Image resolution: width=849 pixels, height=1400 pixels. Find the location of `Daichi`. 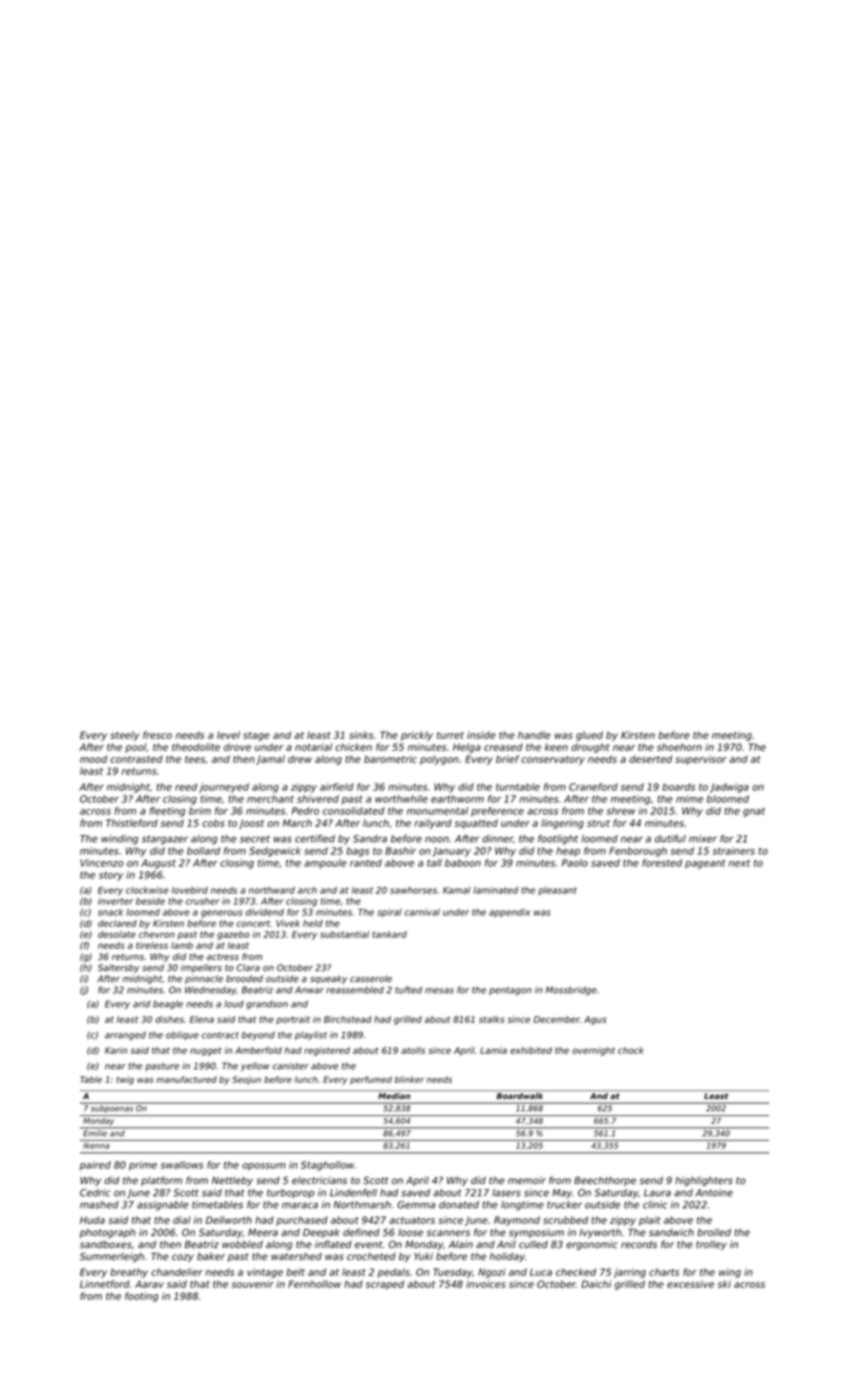

Daichi is located at coordinates (596, 1284).
